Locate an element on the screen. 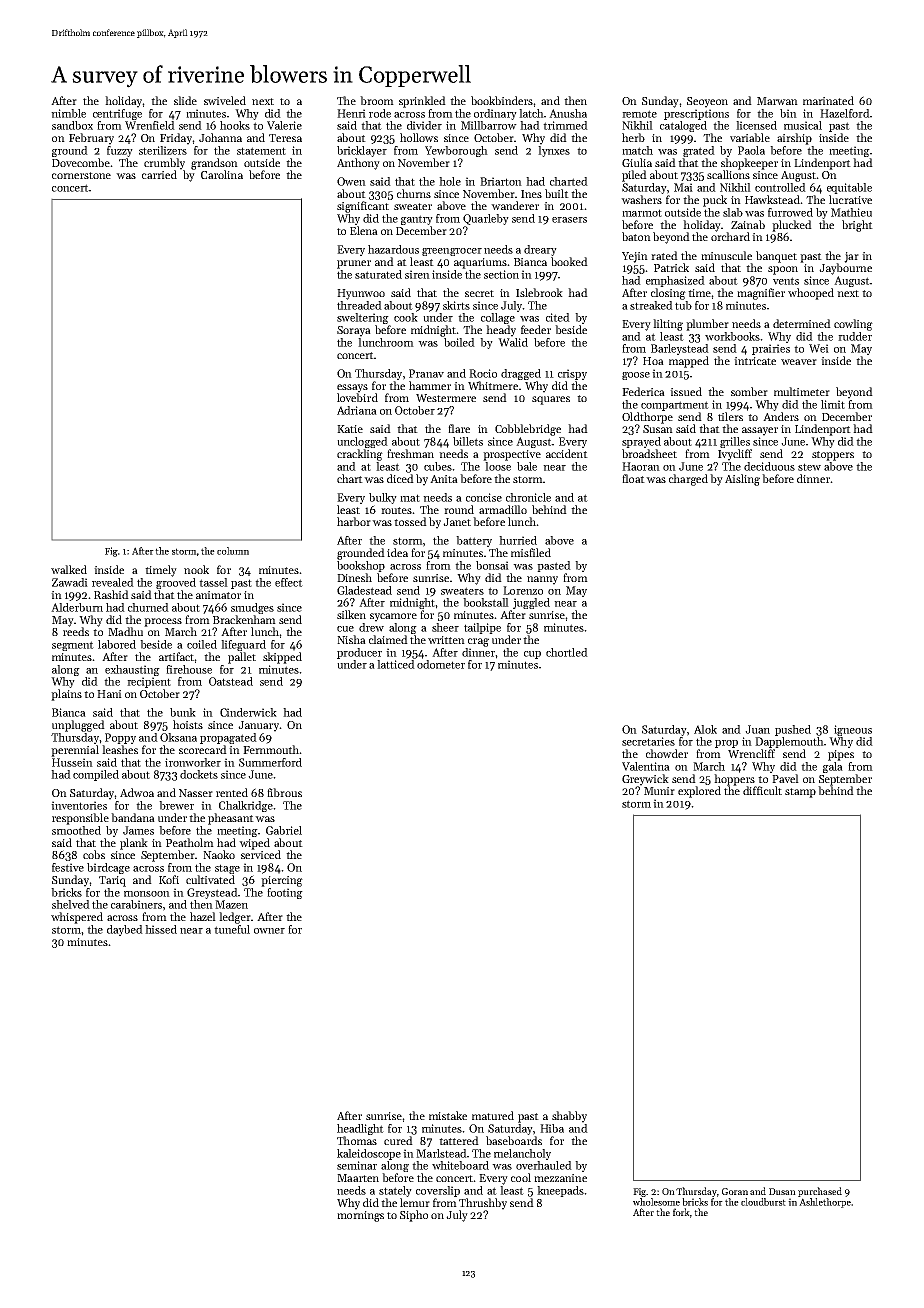 The width and height of the screenshot is (924, 1308). purchased is located at coordinates (820, 1192).
